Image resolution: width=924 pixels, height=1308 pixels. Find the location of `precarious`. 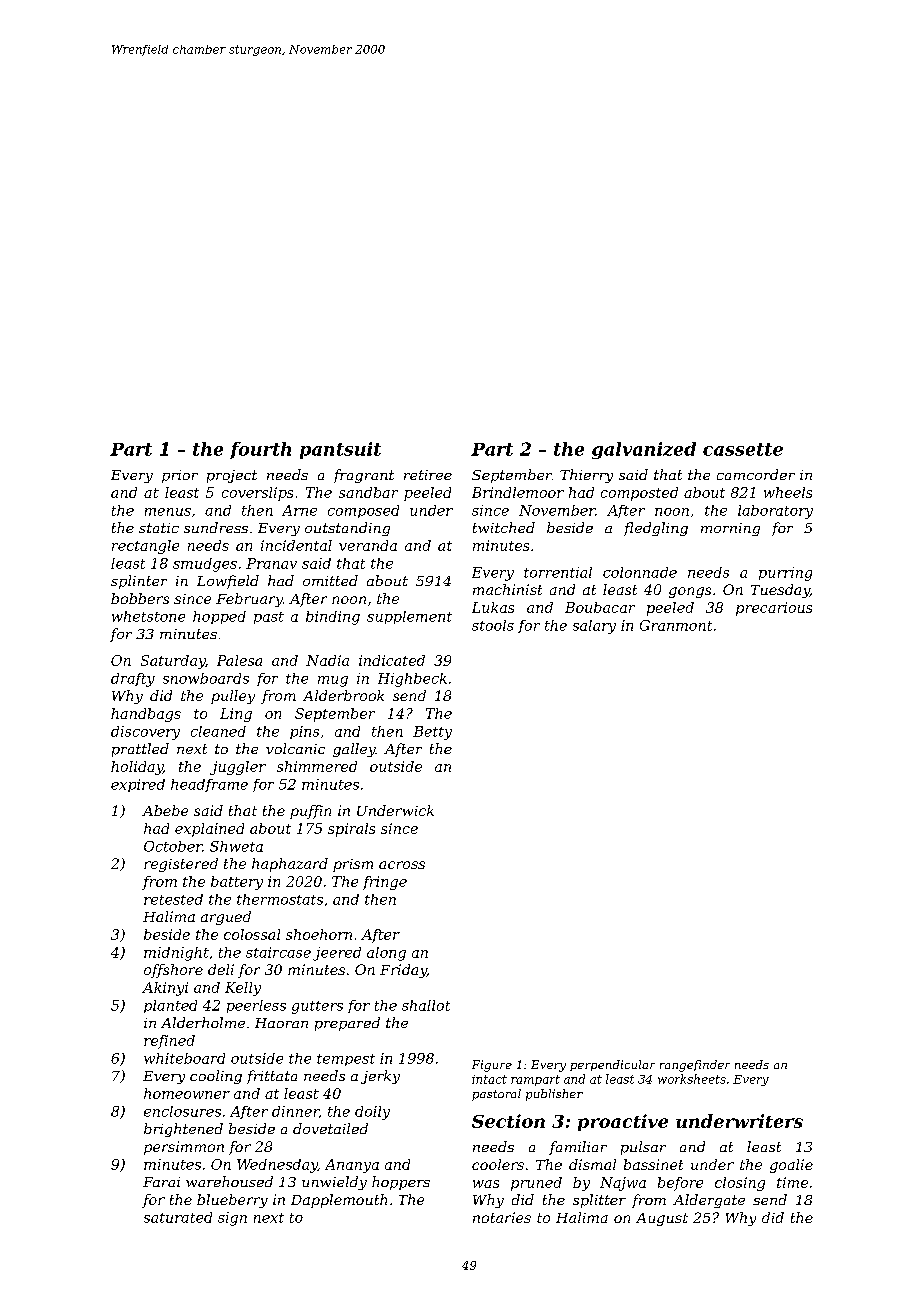

precarious is located at coordinates (774, 609).
